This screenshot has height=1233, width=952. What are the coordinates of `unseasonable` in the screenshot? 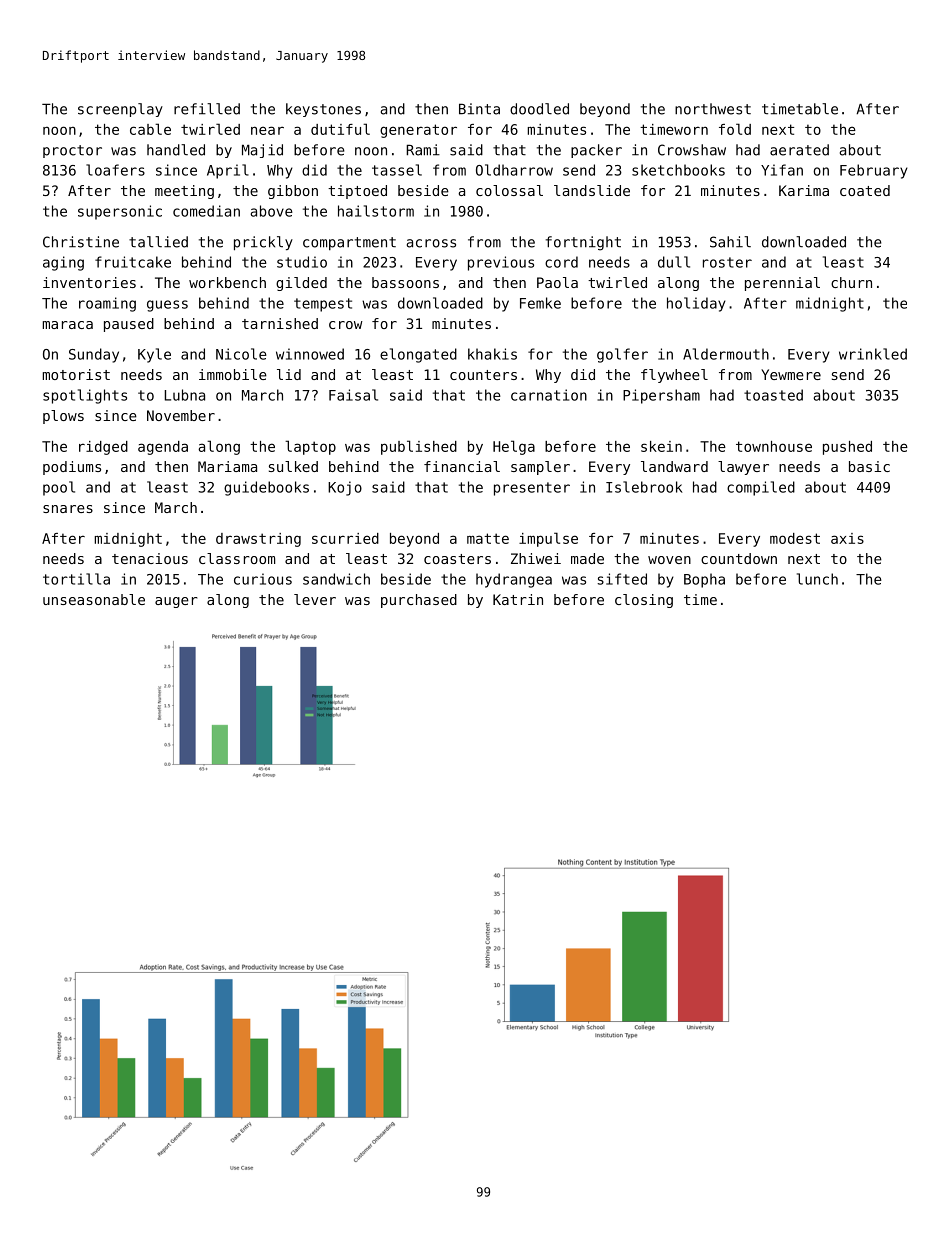 It's located at (94, 599).
